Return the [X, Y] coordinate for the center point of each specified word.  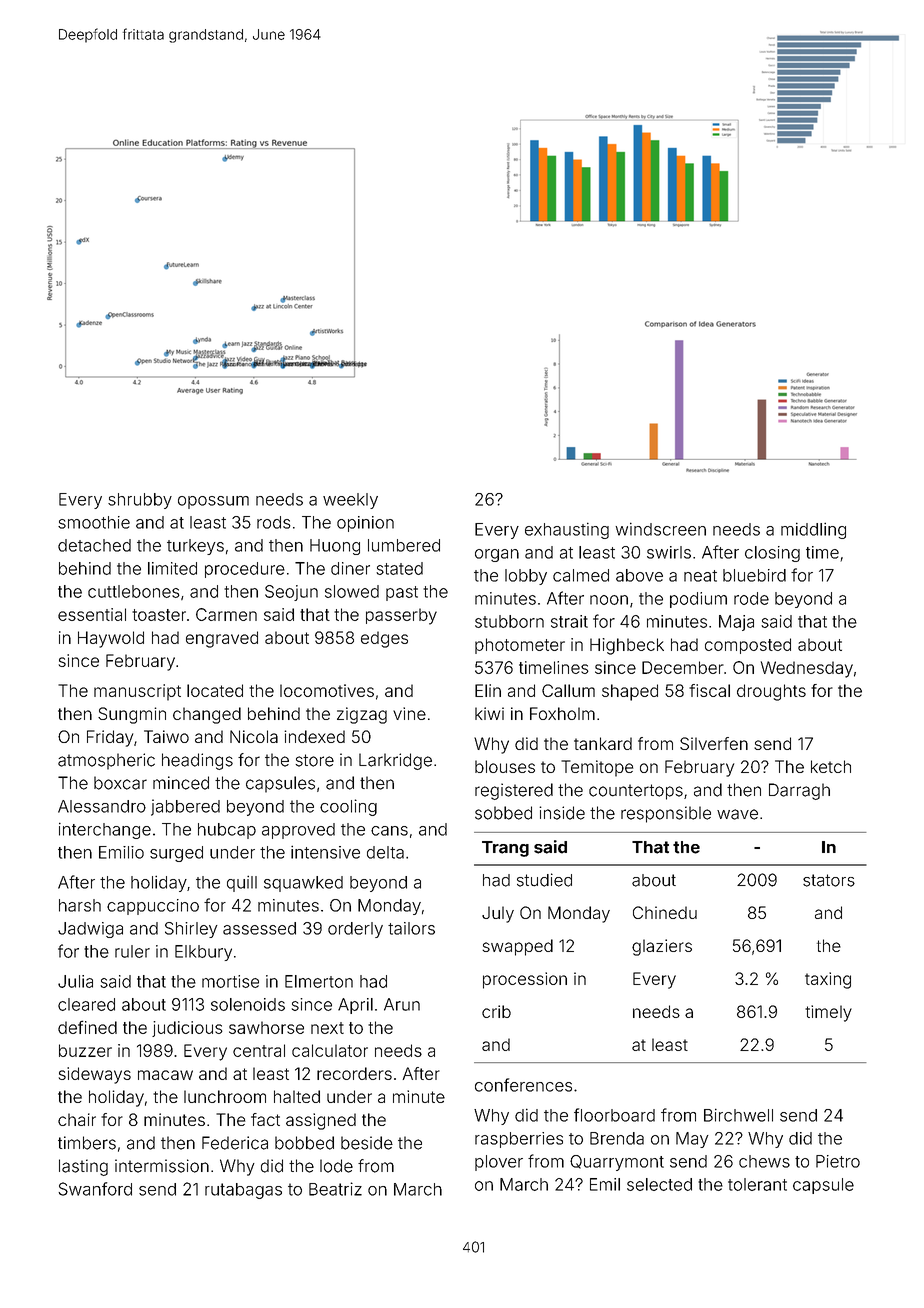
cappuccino [153, 907]
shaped [630, 692]
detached [94, 545]
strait [569, 621]
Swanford [95, 1189]
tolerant [757, 1184]
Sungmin [132, 715]
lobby [526, 577]
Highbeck [627, 646]
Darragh [799, 791]
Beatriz [335, 1189]
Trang [505, 849]
